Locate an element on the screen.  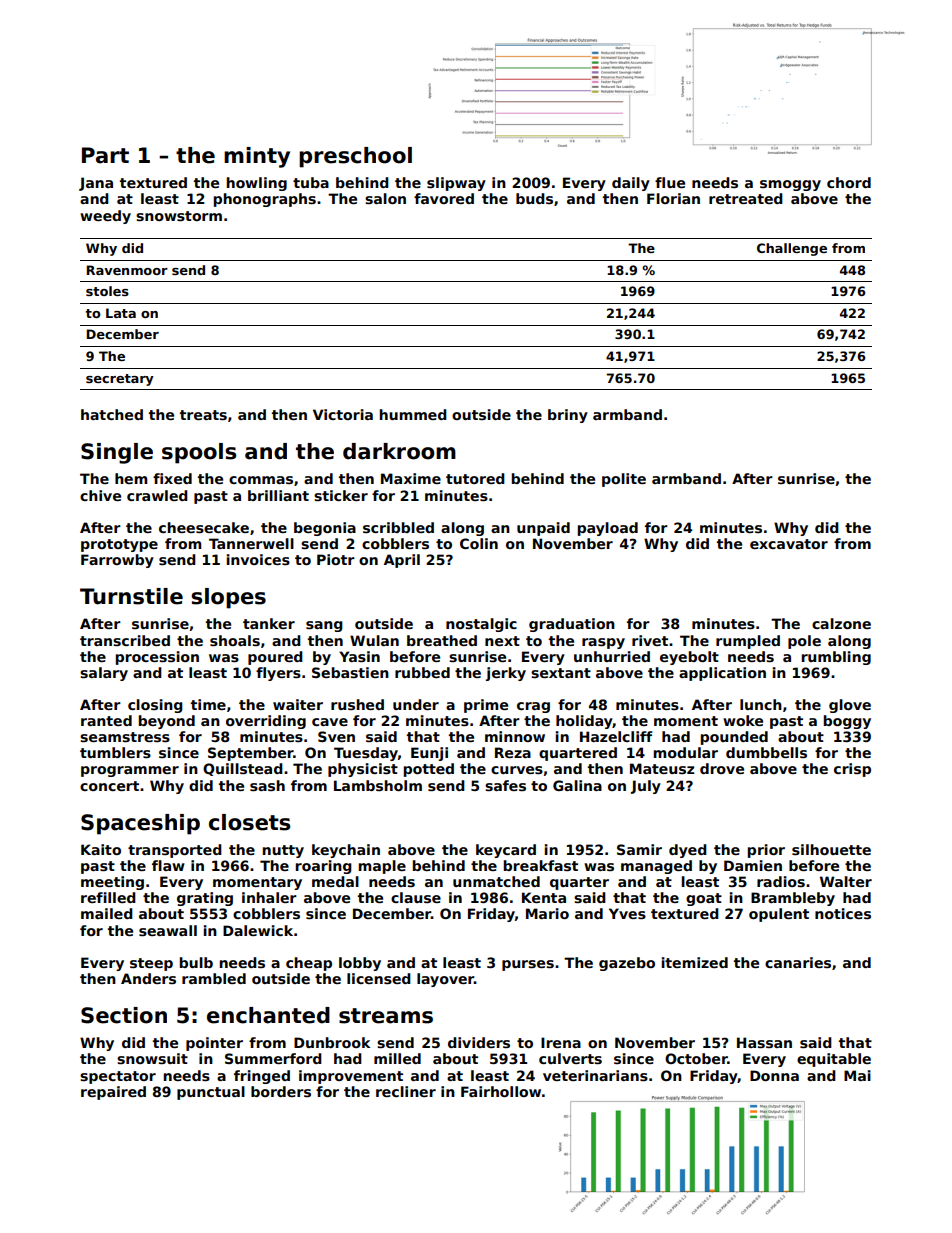
chord is located at coordinates (849, 182).
